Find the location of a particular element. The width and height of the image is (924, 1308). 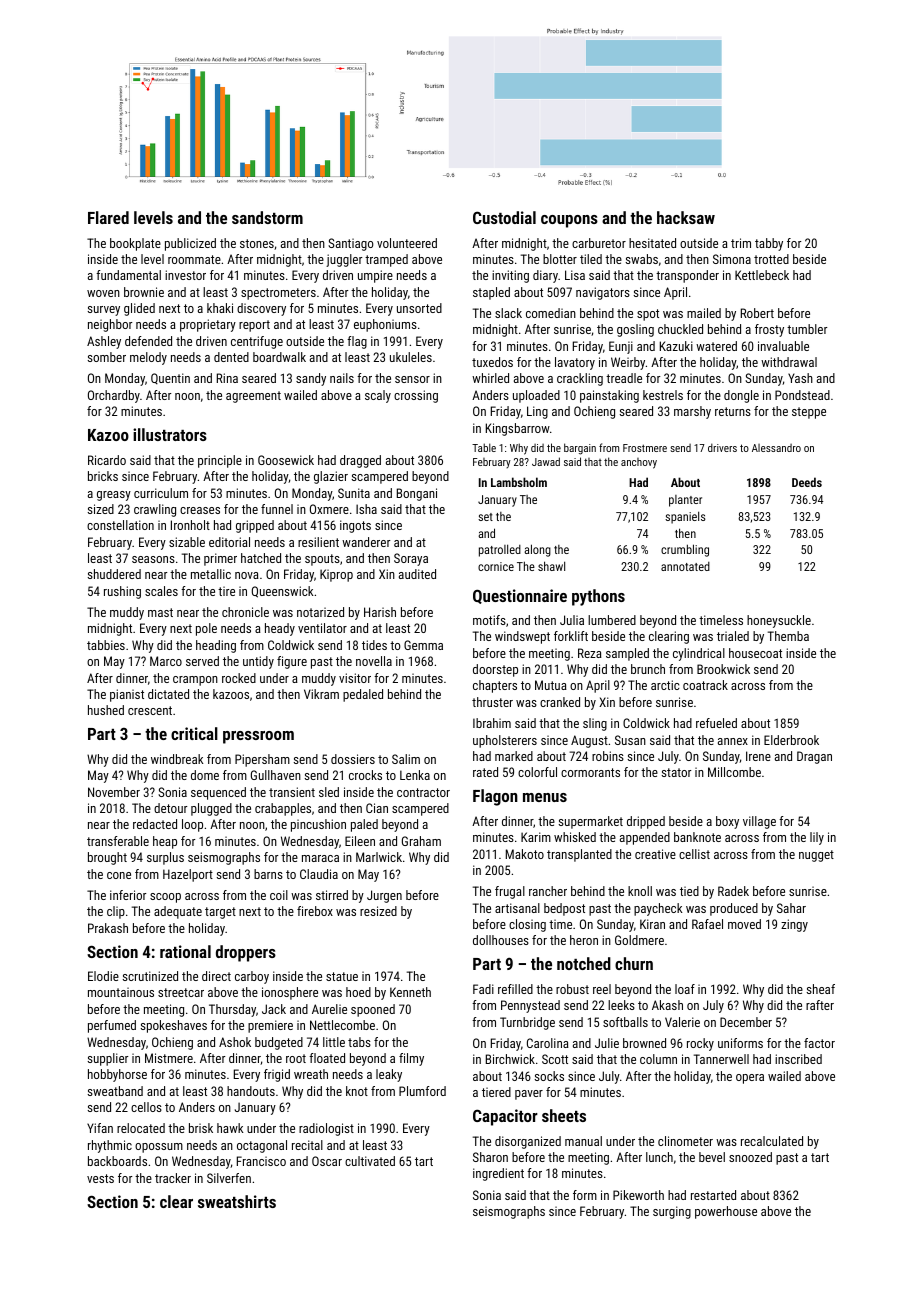

tabby is located at coordinates (769, 244).
